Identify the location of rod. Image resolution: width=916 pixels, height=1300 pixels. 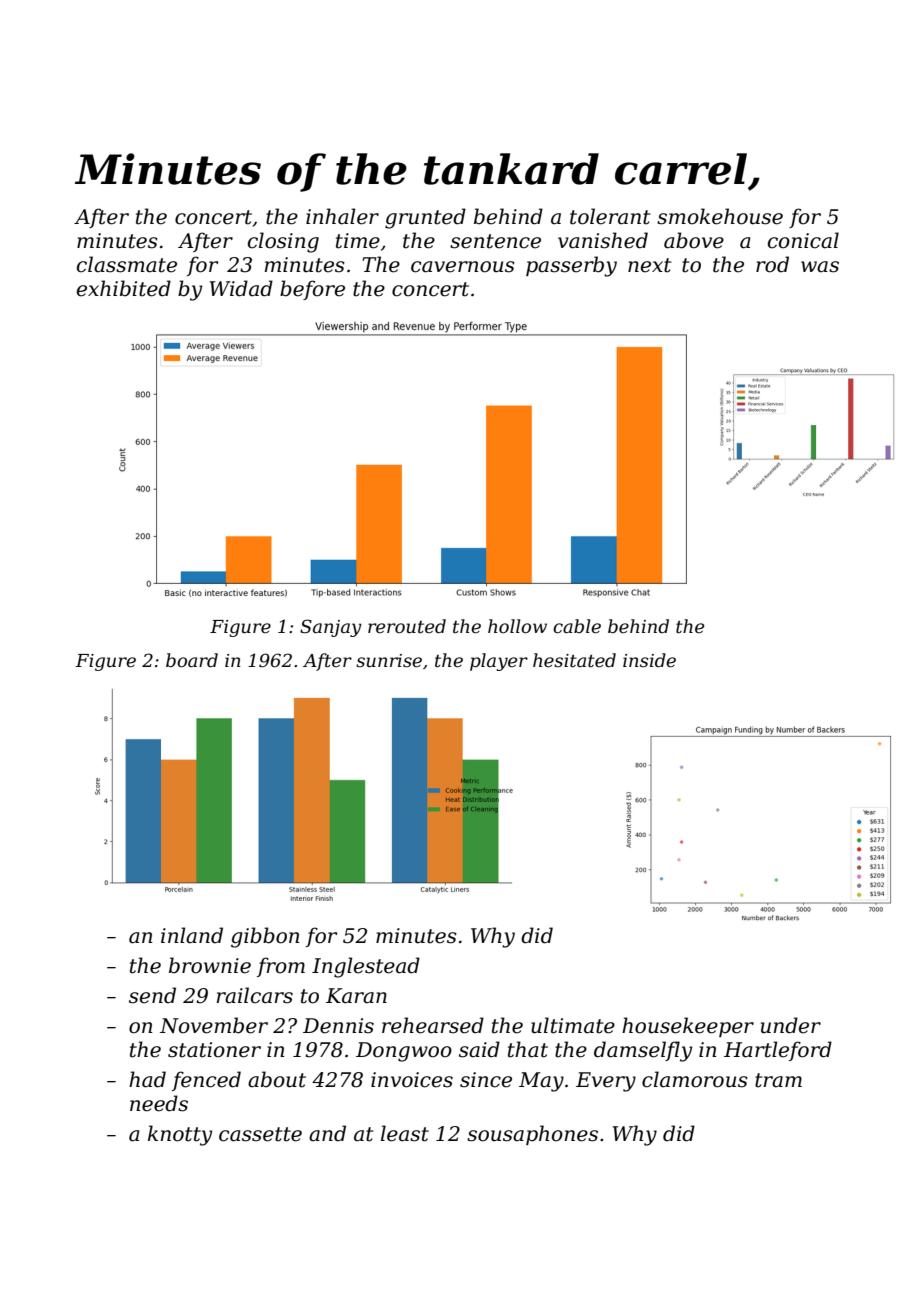
(772, 264).
